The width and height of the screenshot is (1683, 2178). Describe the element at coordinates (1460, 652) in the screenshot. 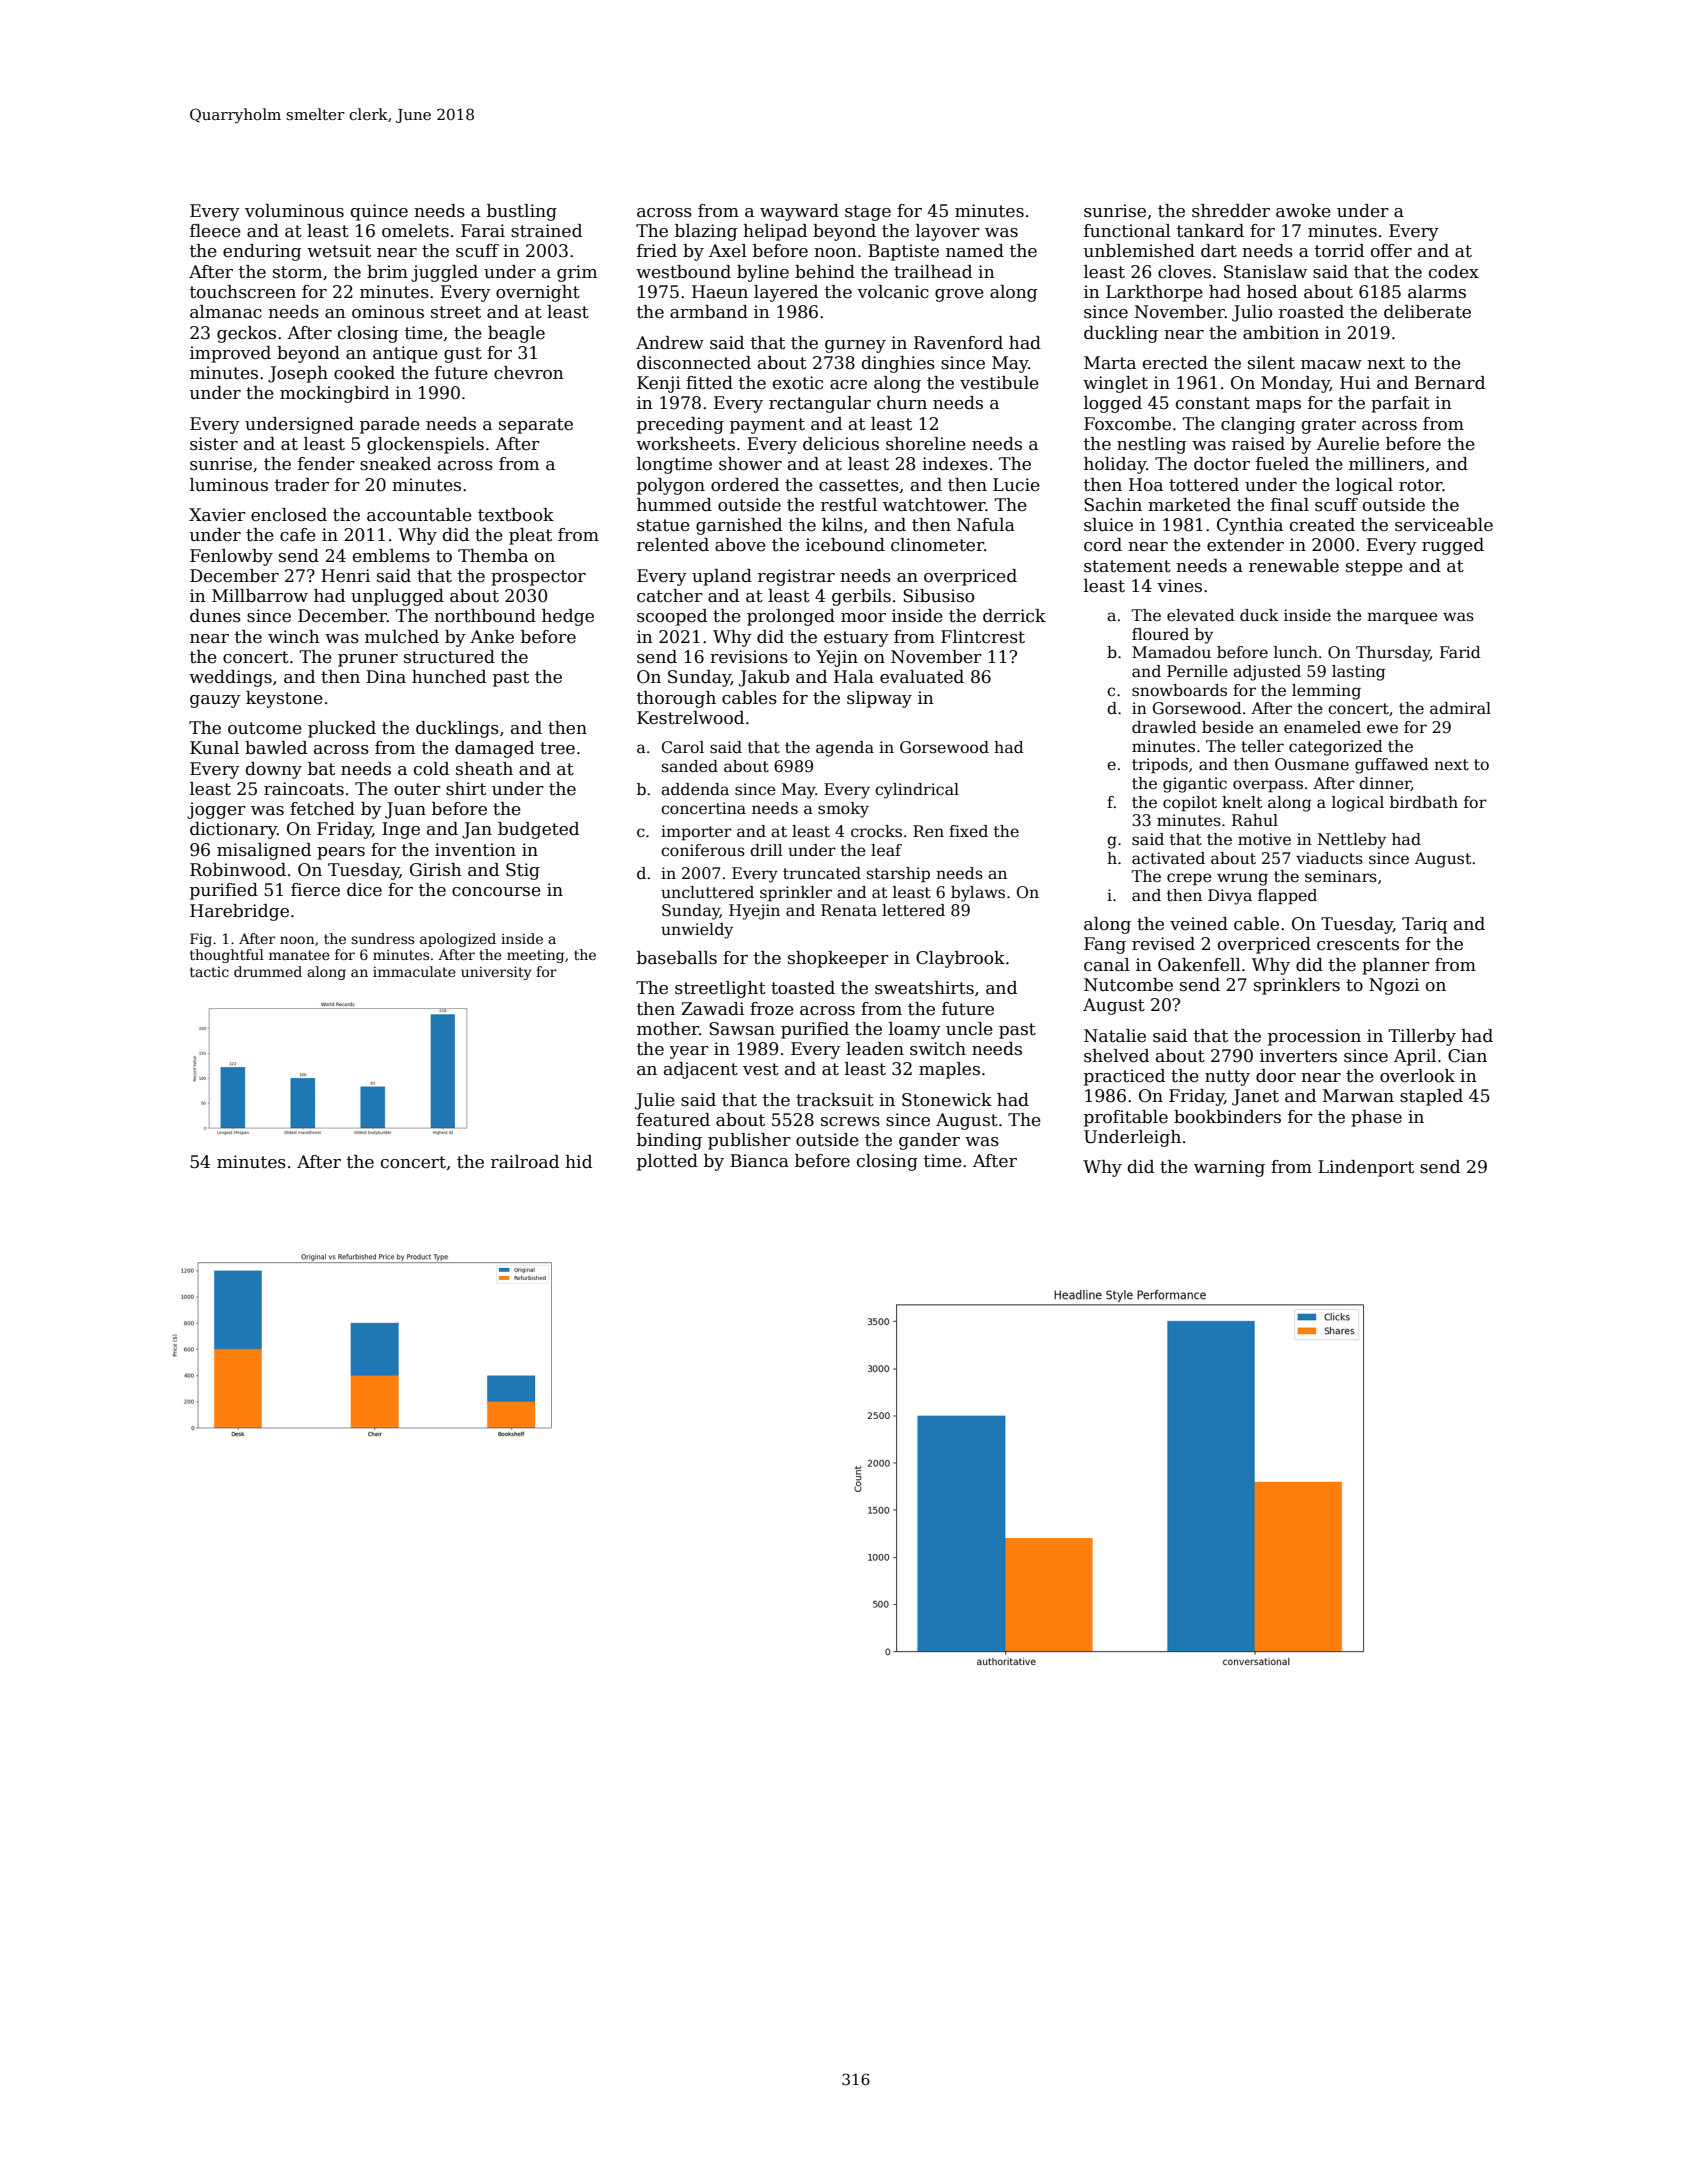

I see `Farid` at that location.
